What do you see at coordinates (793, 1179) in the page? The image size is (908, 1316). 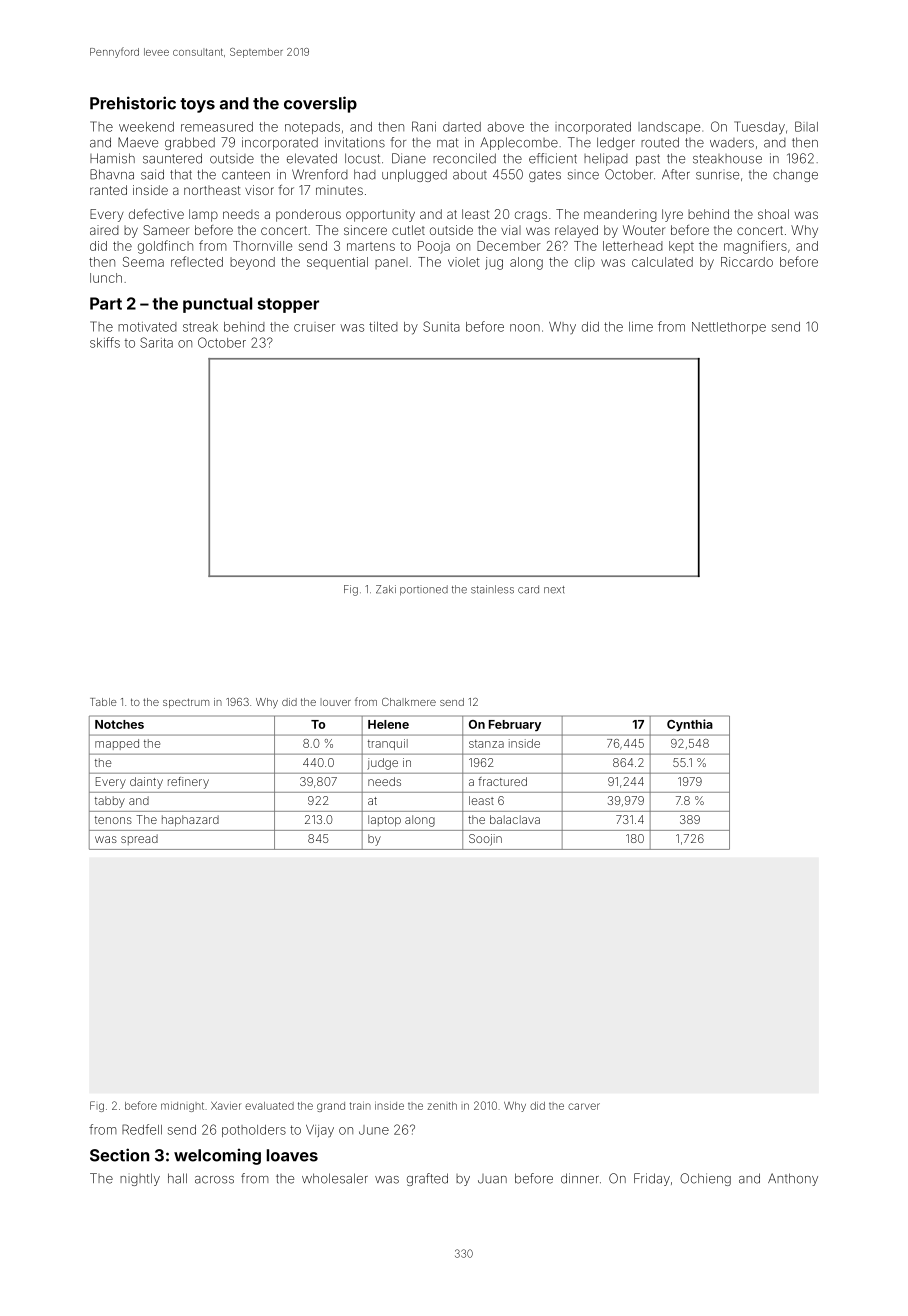 I see `Anthony` at bounding box center [793, 1179].
